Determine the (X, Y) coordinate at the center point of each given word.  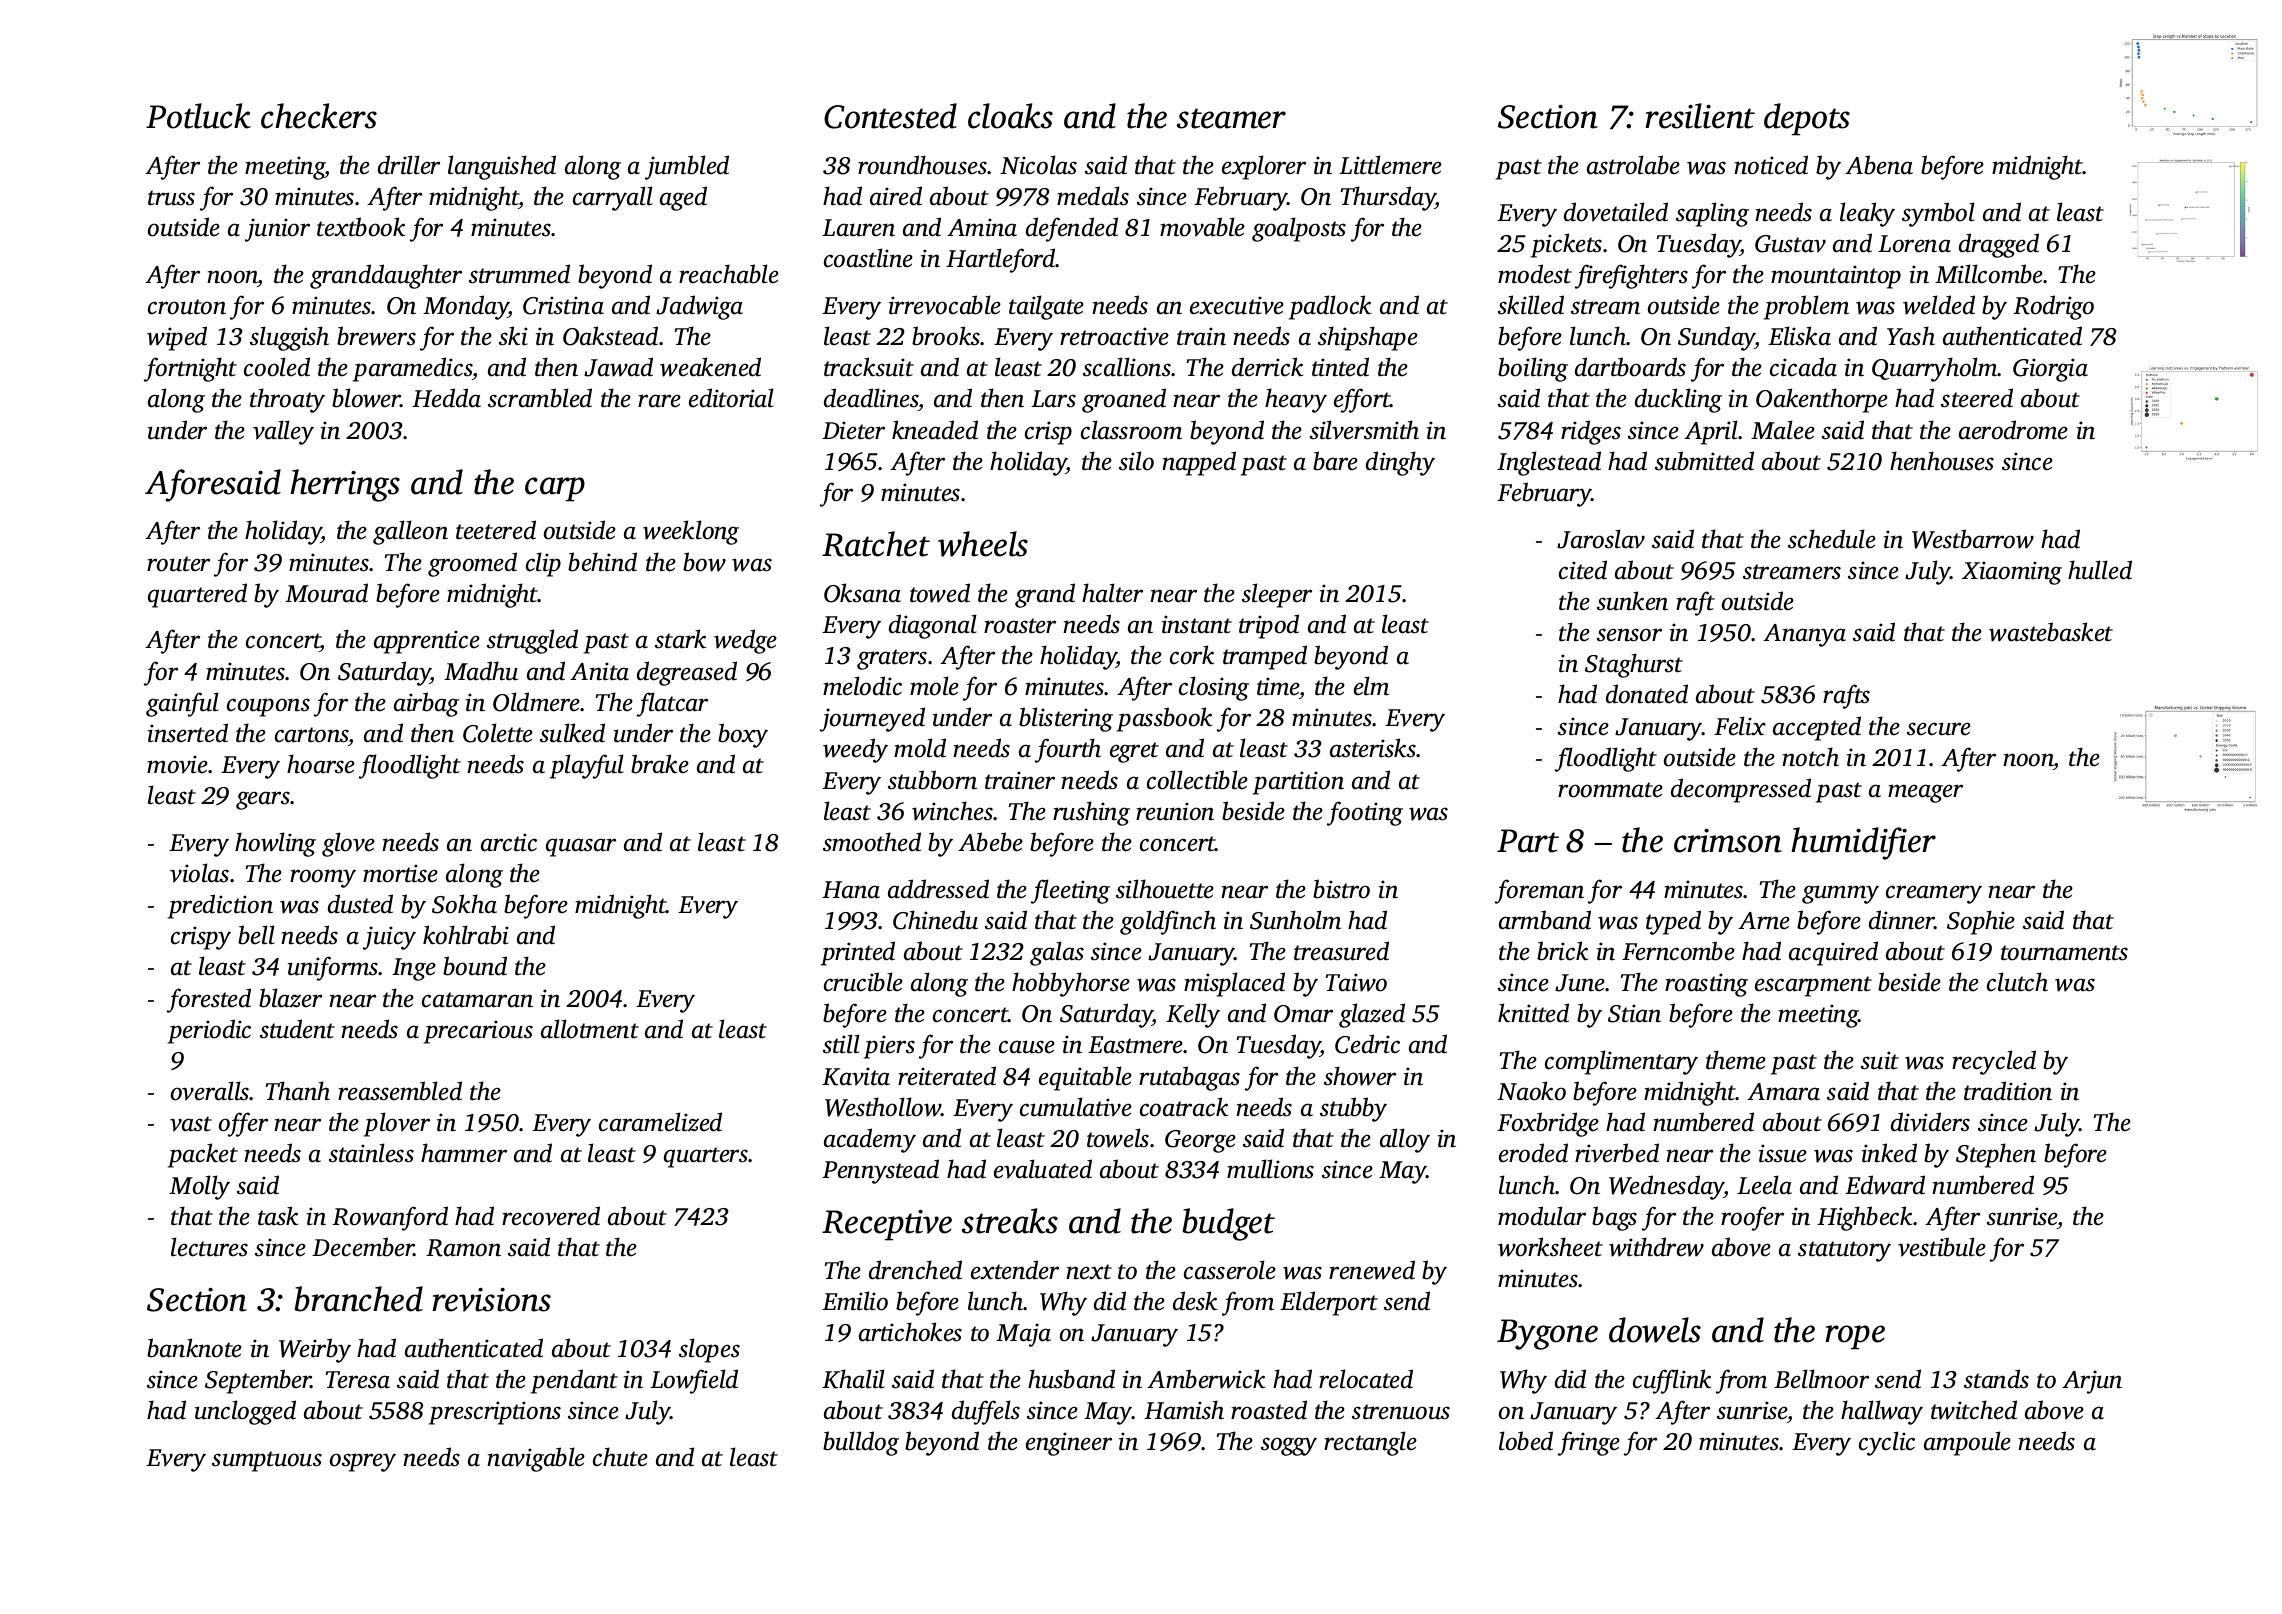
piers (889, 1047)
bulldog (861, 1443)
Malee (1783, 430)
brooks (946, 336)
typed (1673, 922)
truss (171, 198)
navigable (536, 1459)
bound (475, 966)
